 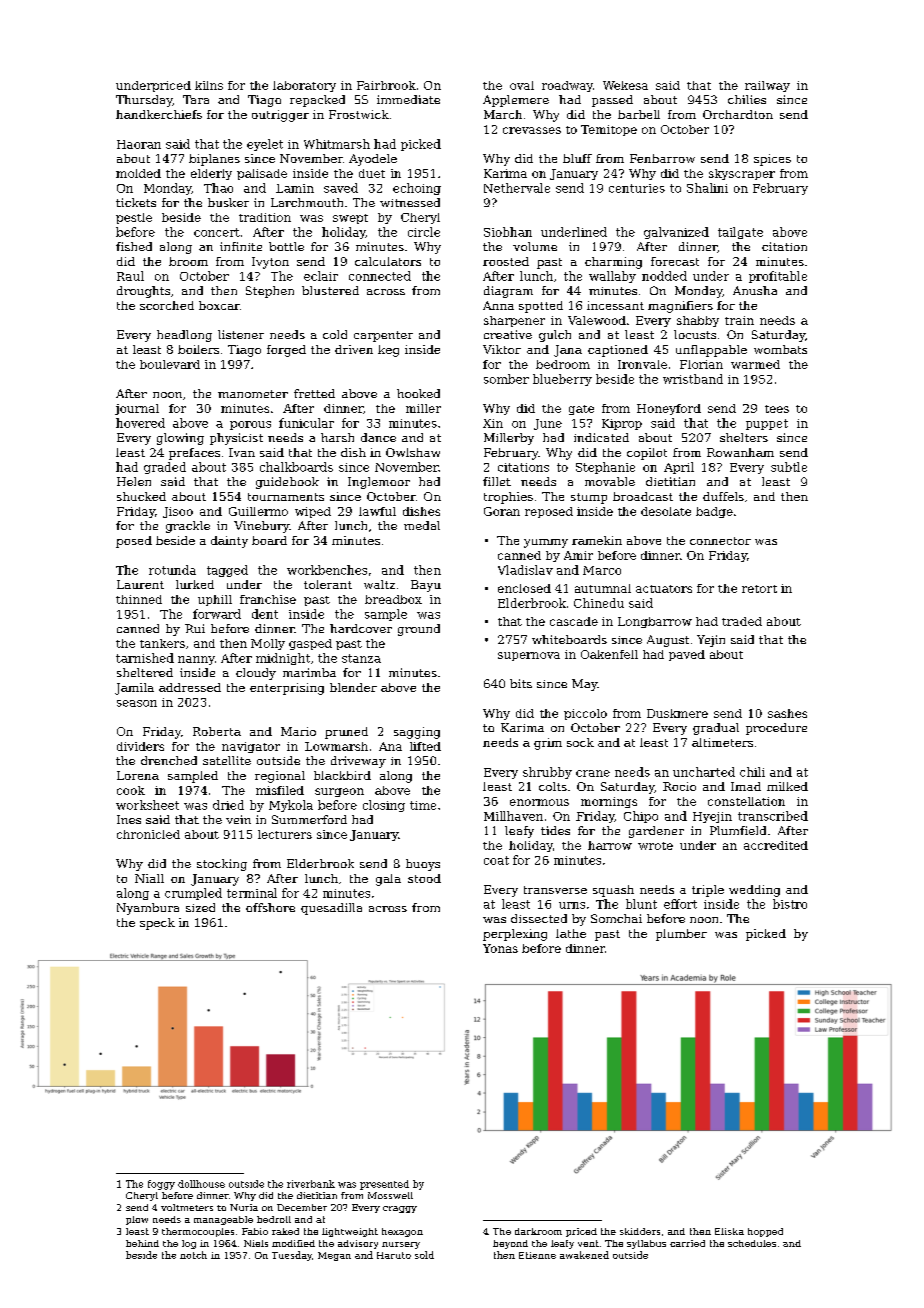 What do you see at coordinates (350, 1232) in the screenshot?
I see `lightweight` at bounding box center [350, 1232].
